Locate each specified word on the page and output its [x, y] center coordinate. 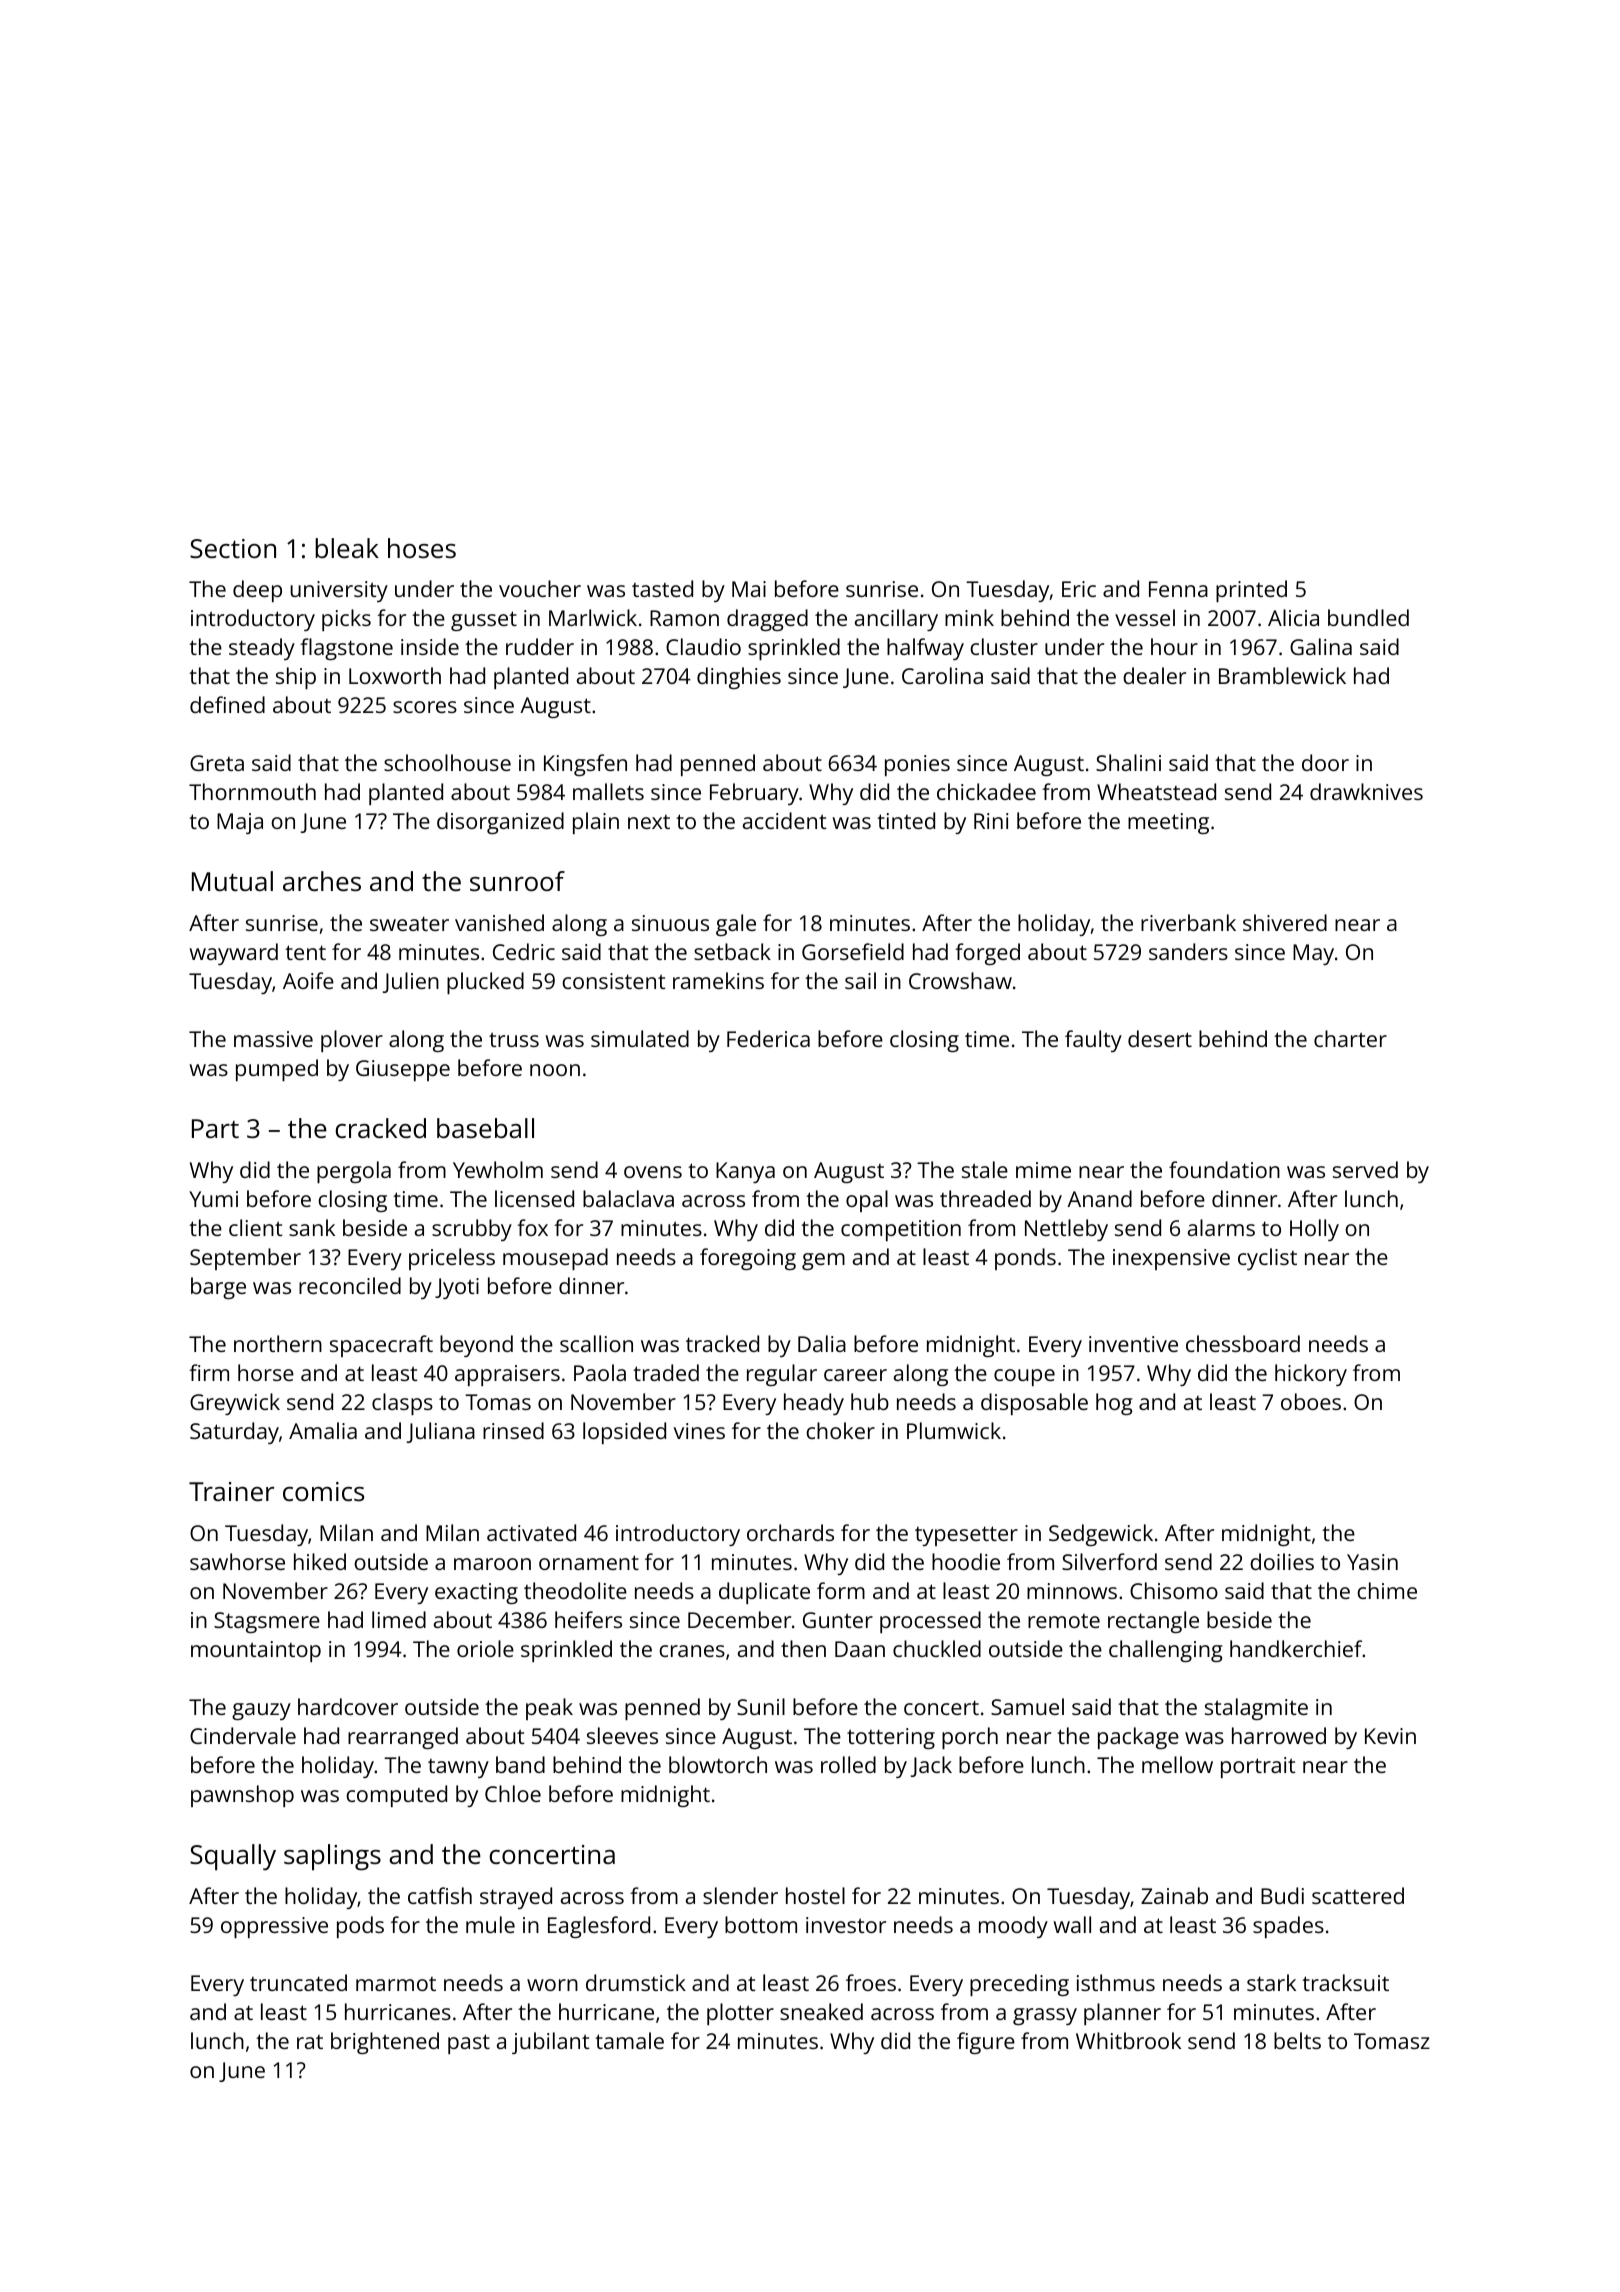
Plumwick [954, 1430]
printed [1251, 591]
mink [969, 617]
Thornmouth [252, 791]
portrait [1258, 1767]
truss [514, 1039]
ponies [917, 765]
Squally [233, 1857]
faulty [1093, 1041]
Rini [991, 821]
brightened [385, 2043]
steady [262, 649]
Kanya [745, 1172]
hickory [1311, 1375]
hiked [320, 1561]
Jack [931, 1766]
